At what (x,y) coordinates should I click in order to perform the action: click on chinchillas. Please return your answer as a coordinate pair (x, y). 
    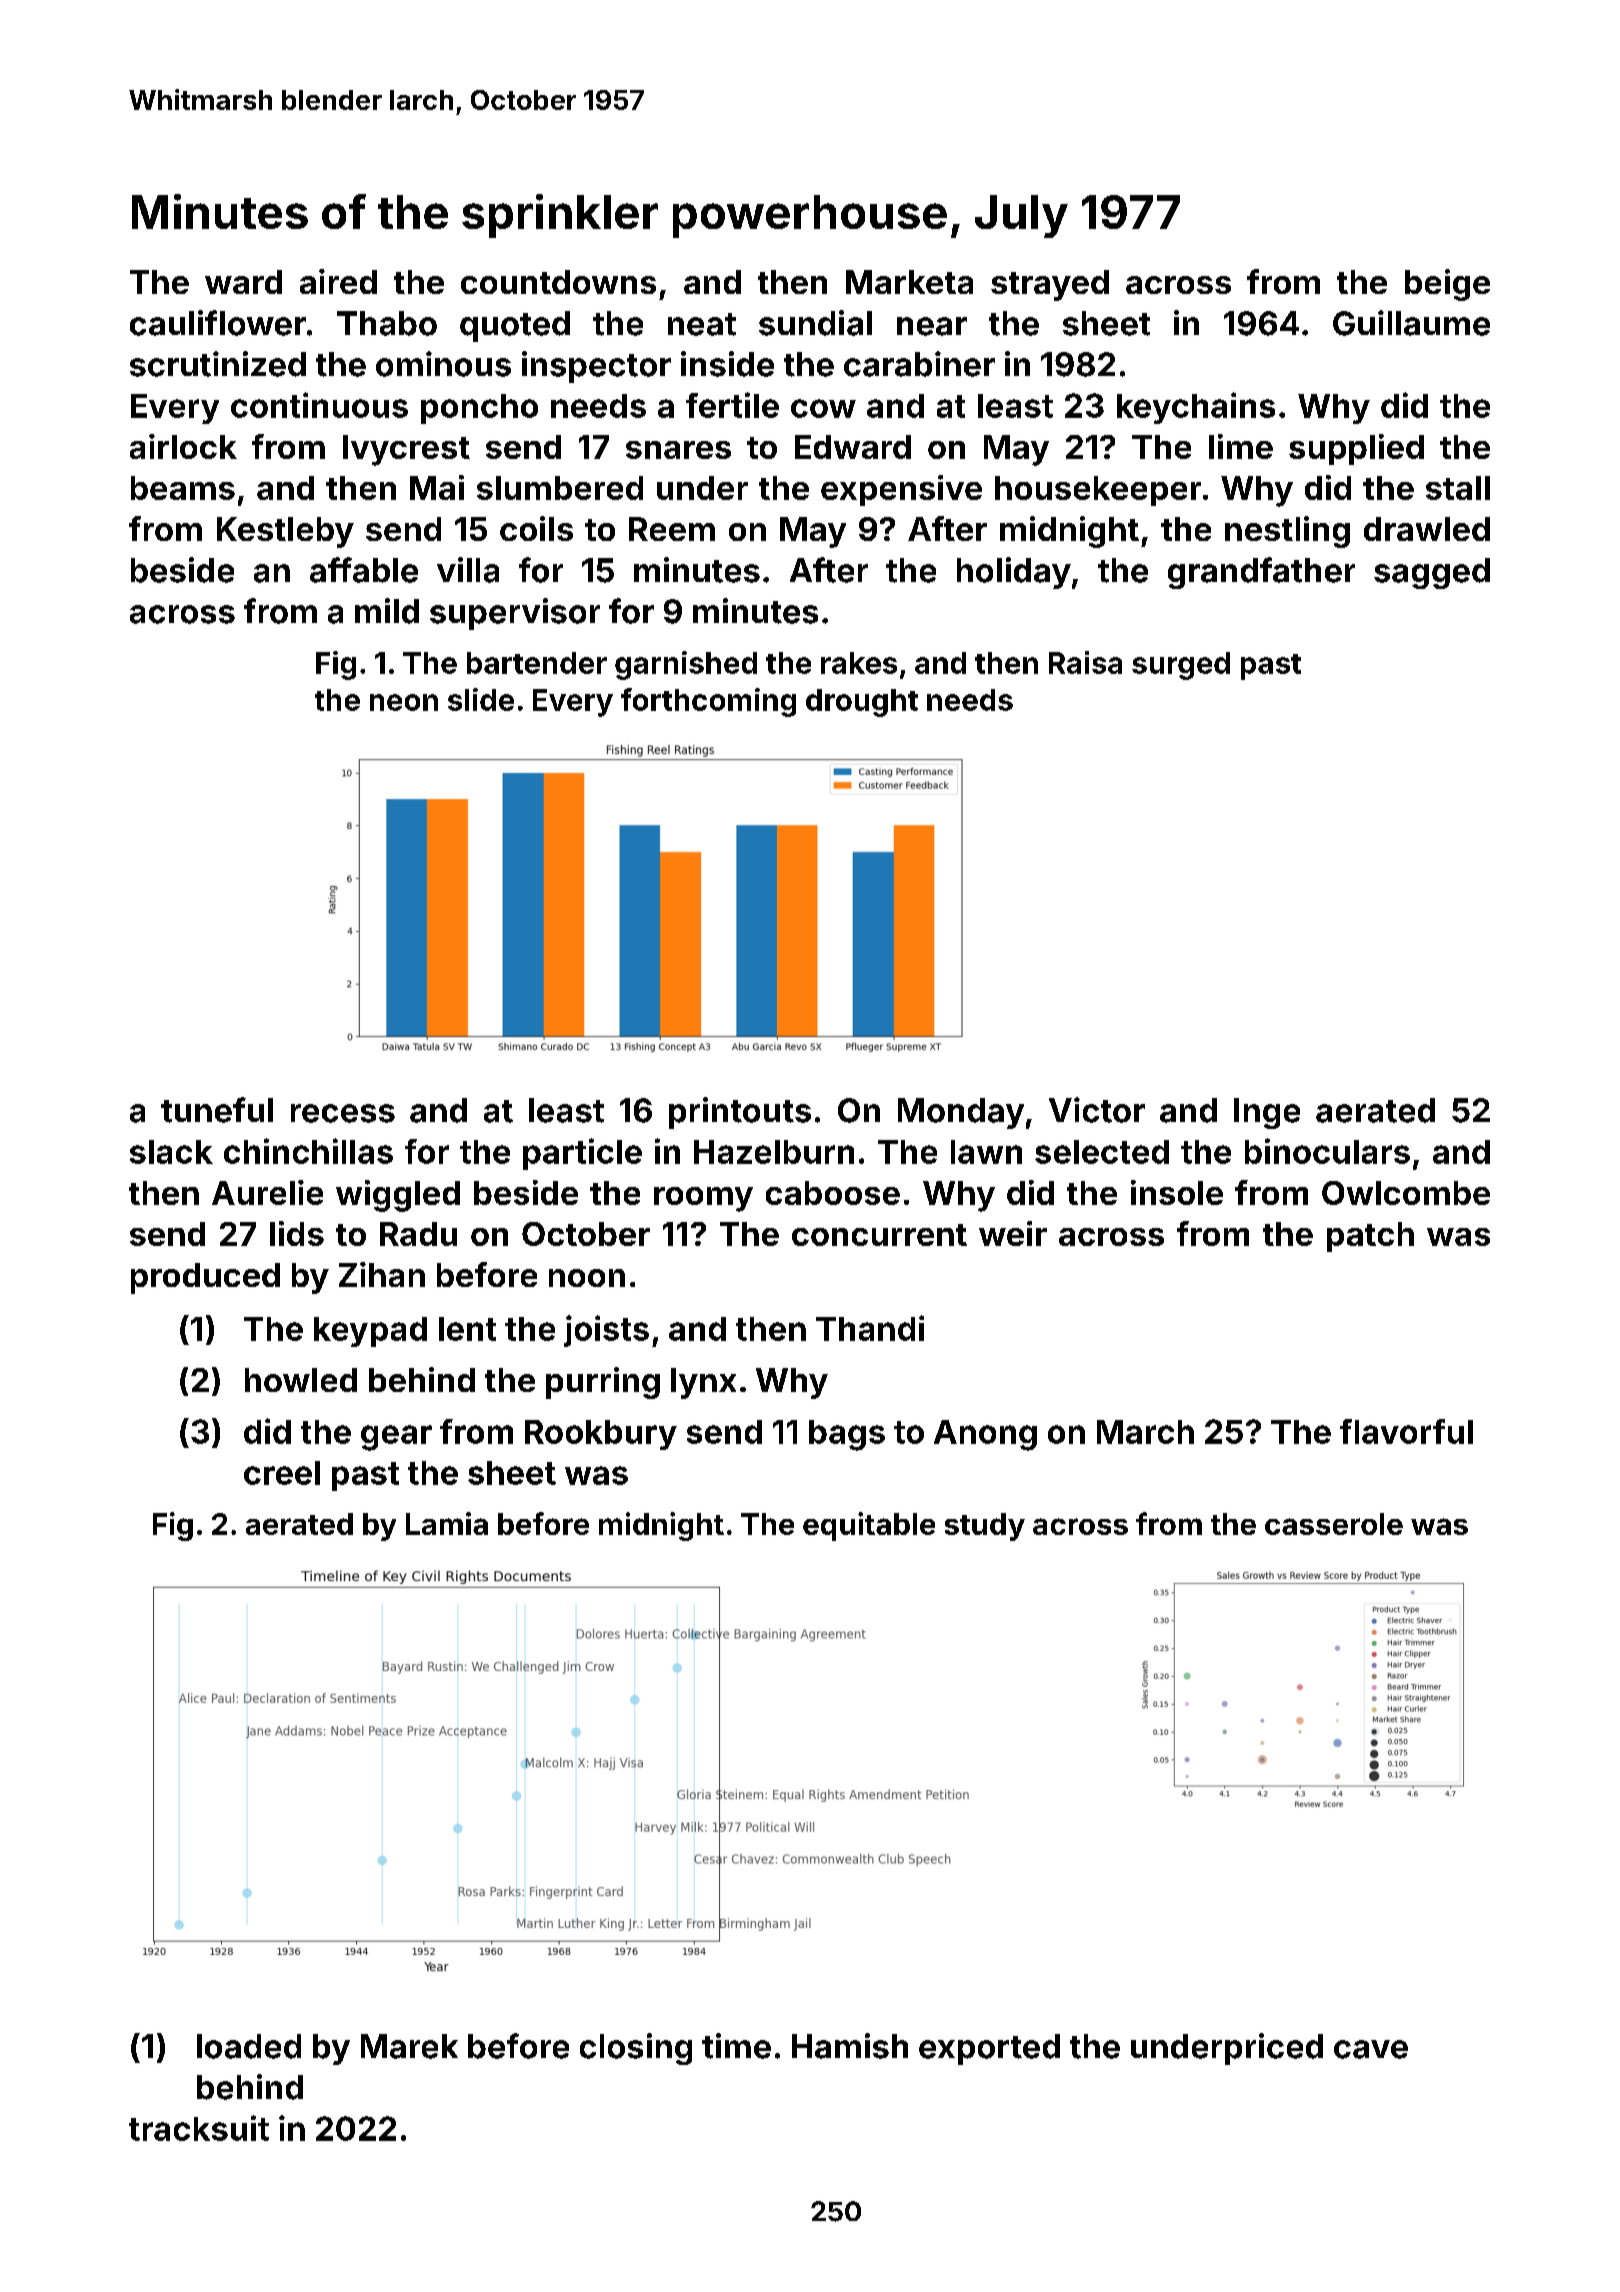
    Looking at the image, I should click on (308, 1151).
